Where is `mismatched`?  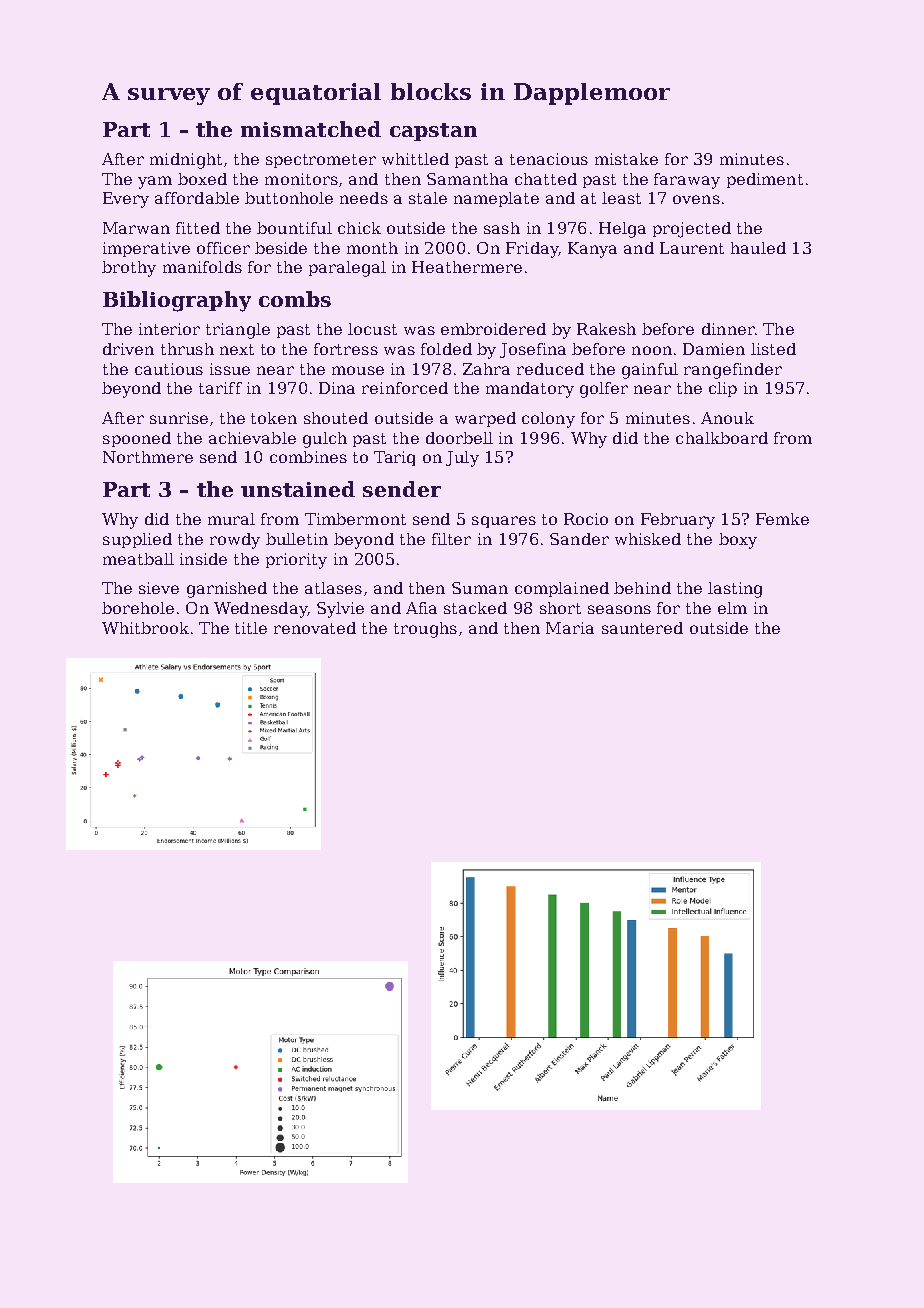
mismatched is located at coordinates (311, 129).
